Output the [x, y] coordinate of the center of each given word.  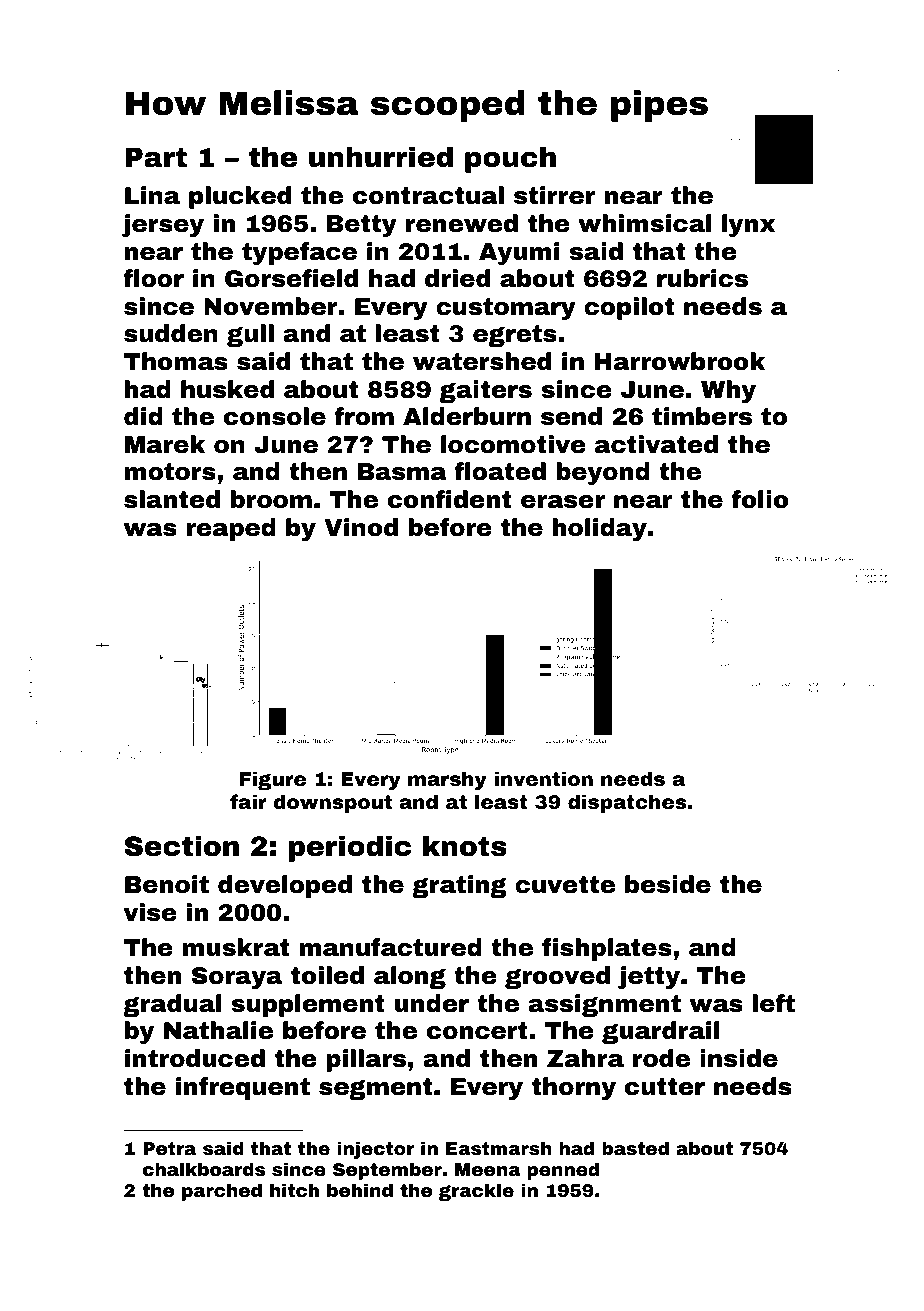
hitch [294, 1190]
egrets [515, 336]
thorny [574, 1088]
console [275, 416]
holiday [600, 529]
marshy [447, 780]
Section [182, 846]
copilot [629, 308]
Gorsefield [291, 278]
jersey [163, 225]
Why [728, 391]
